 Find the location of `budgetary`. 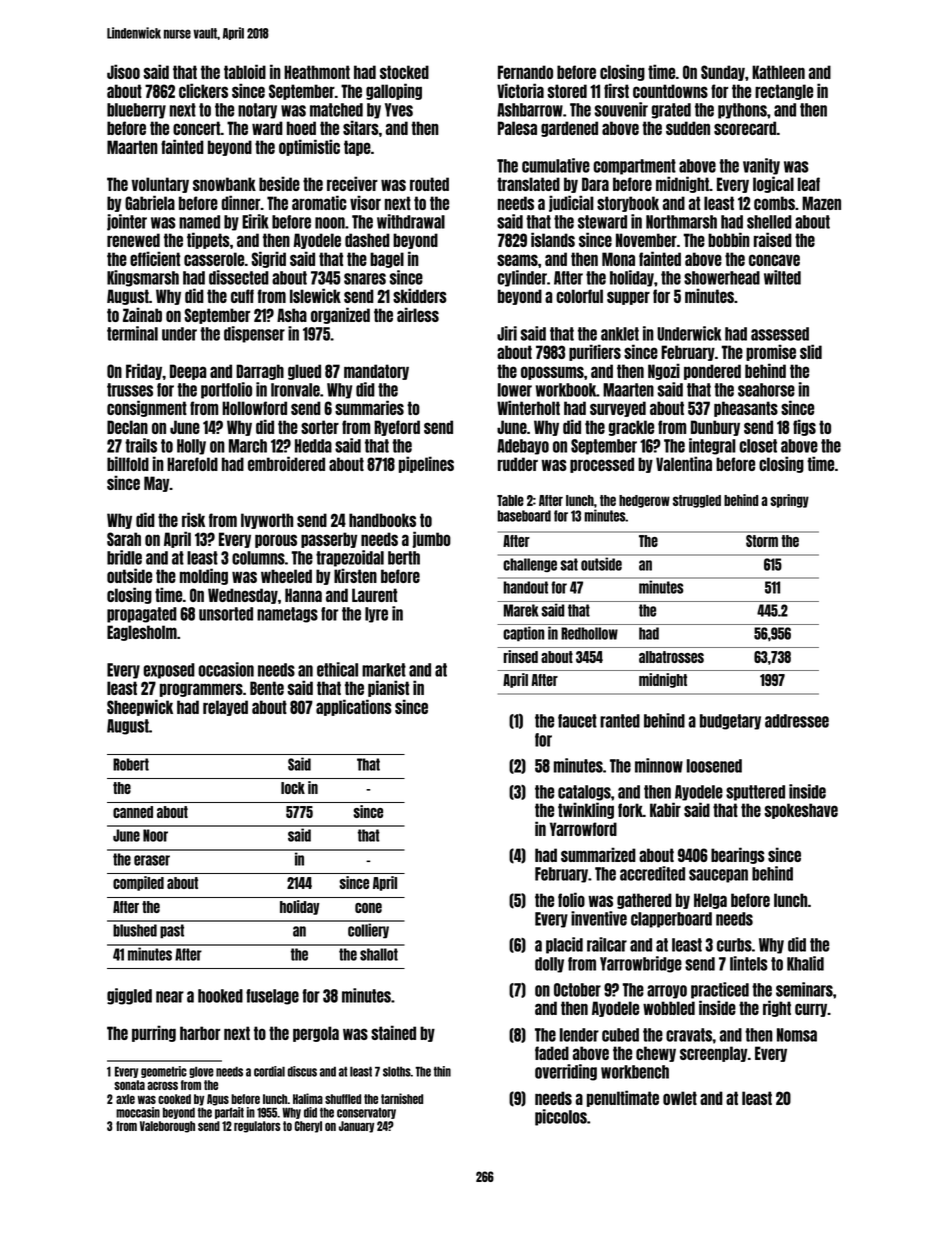

budgetary is located at coordinates (730, 722).
